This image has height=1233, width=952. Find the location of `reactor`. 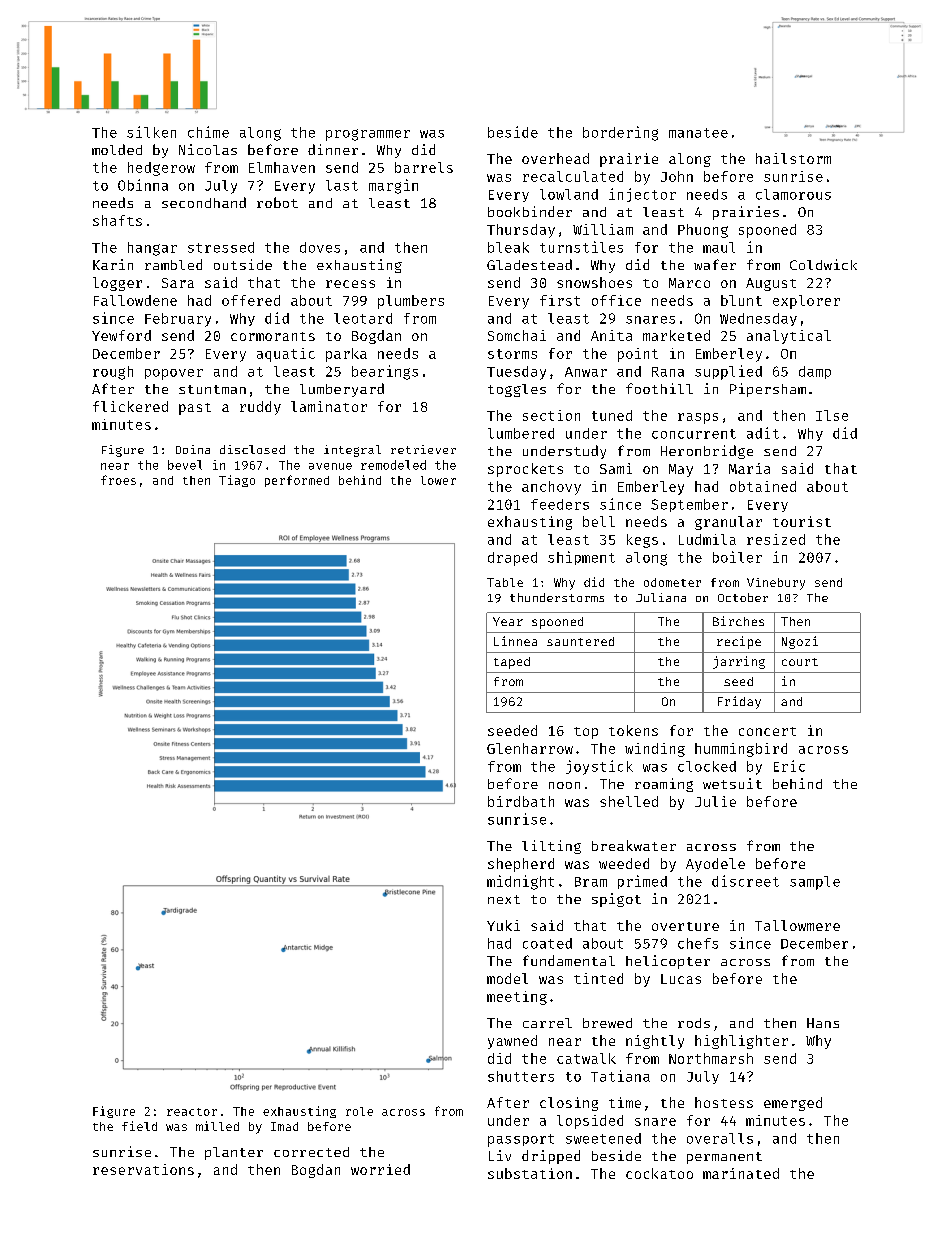

reactor is located at coordinates (192, 1112).
